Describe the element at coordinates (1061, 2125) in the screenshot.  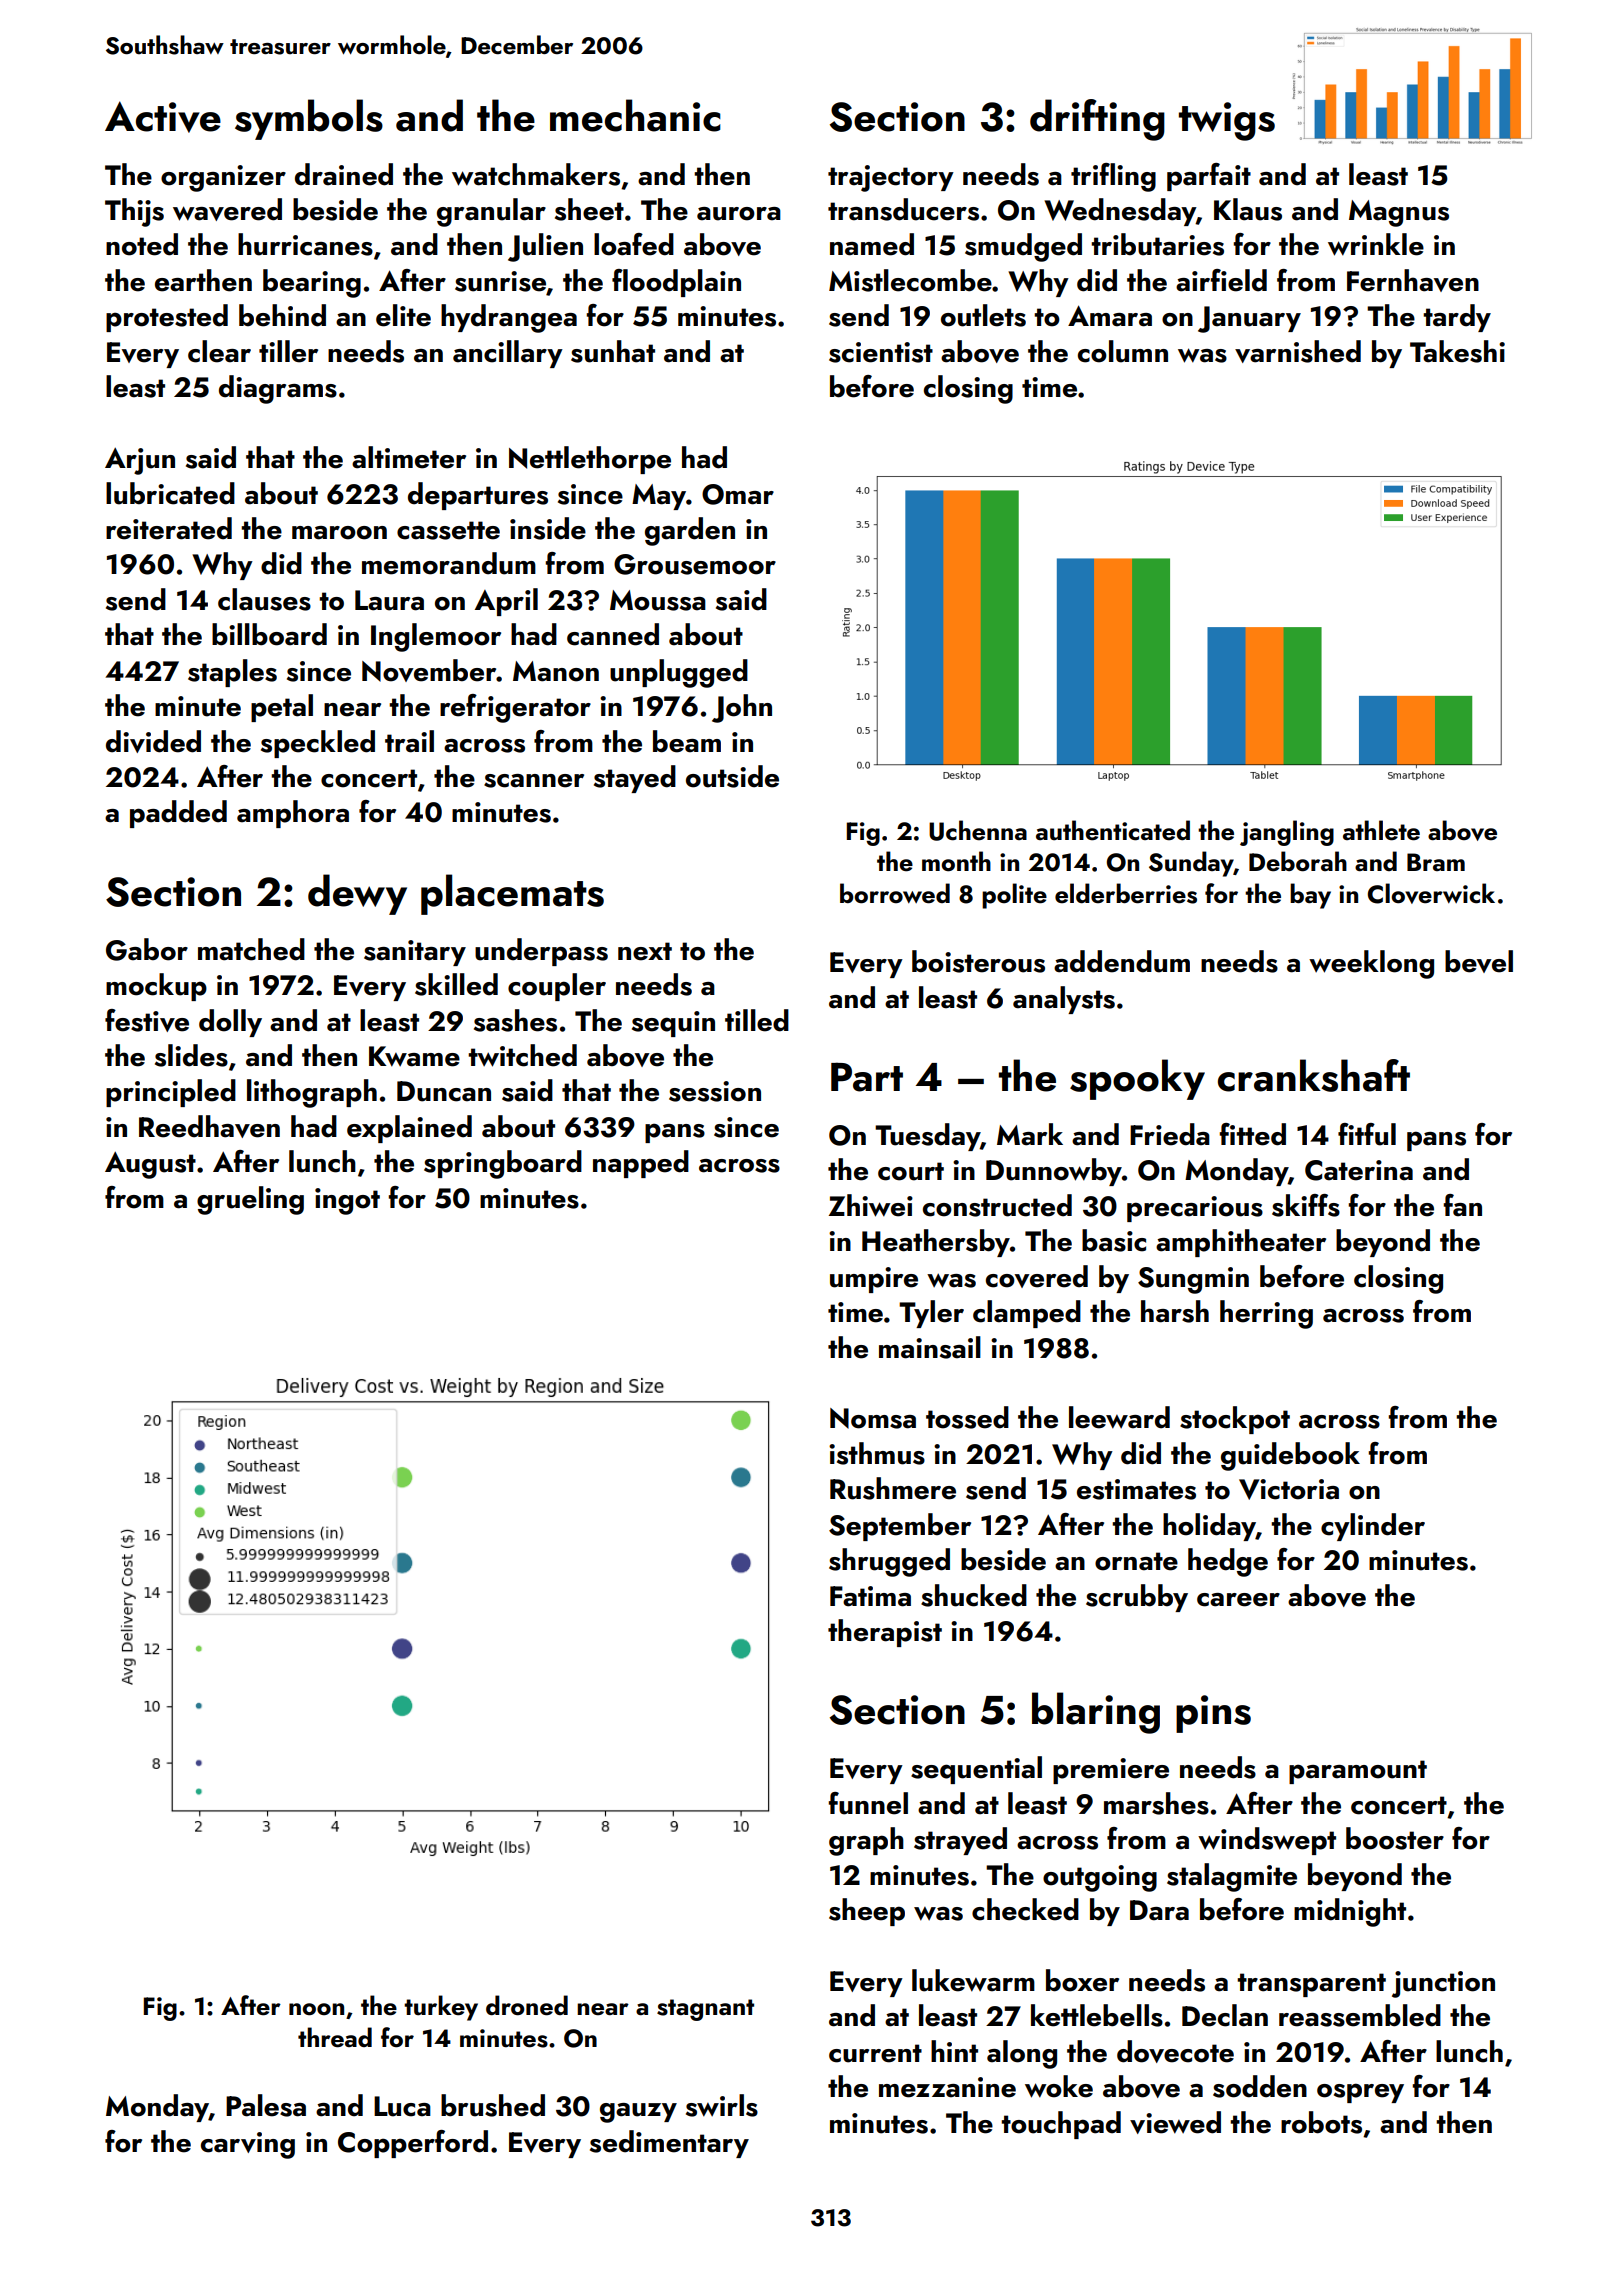
I see `touchpad` at that location.
